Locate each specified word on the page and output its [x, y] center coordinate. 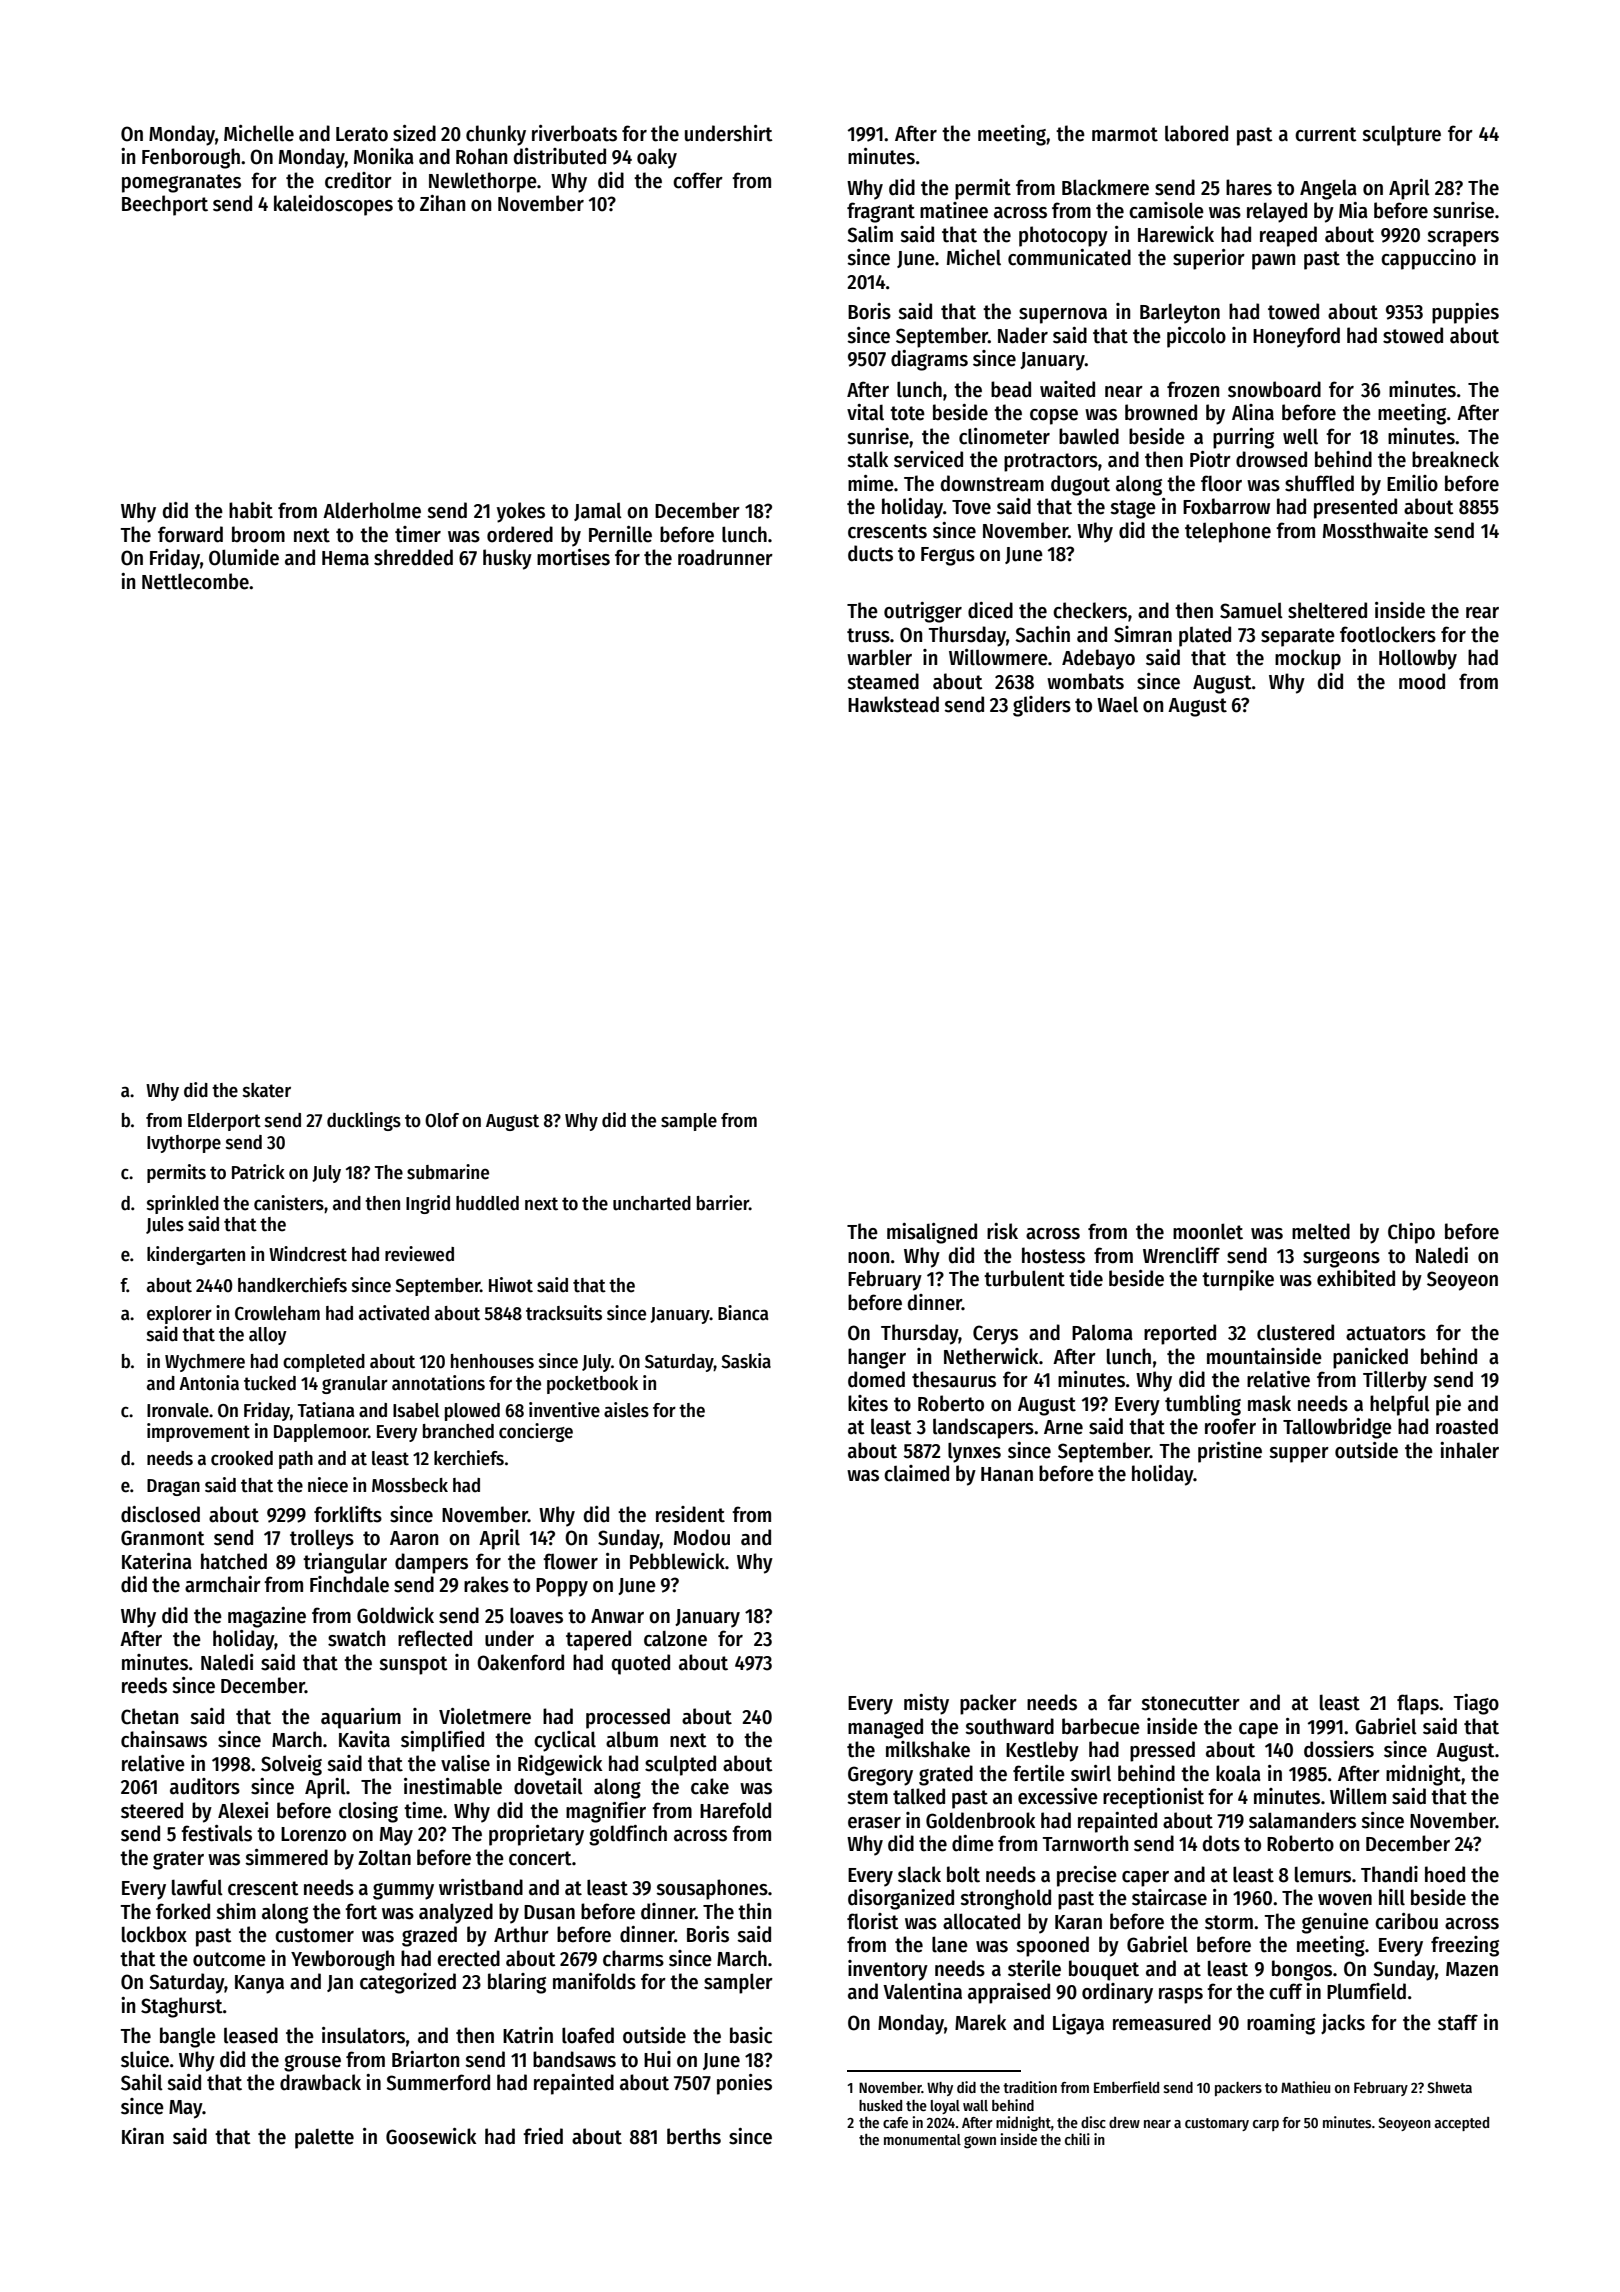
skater [267, 1090]
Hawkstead [893, 704]
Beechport [165, 205]
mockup [1308, 659]
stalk [867, 459]
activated [394, 1313]
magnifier [606, 1812]
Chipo [1411, 1233]
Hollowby [1418, 659]
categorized [408, 1983]
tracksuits [564, 1313]
